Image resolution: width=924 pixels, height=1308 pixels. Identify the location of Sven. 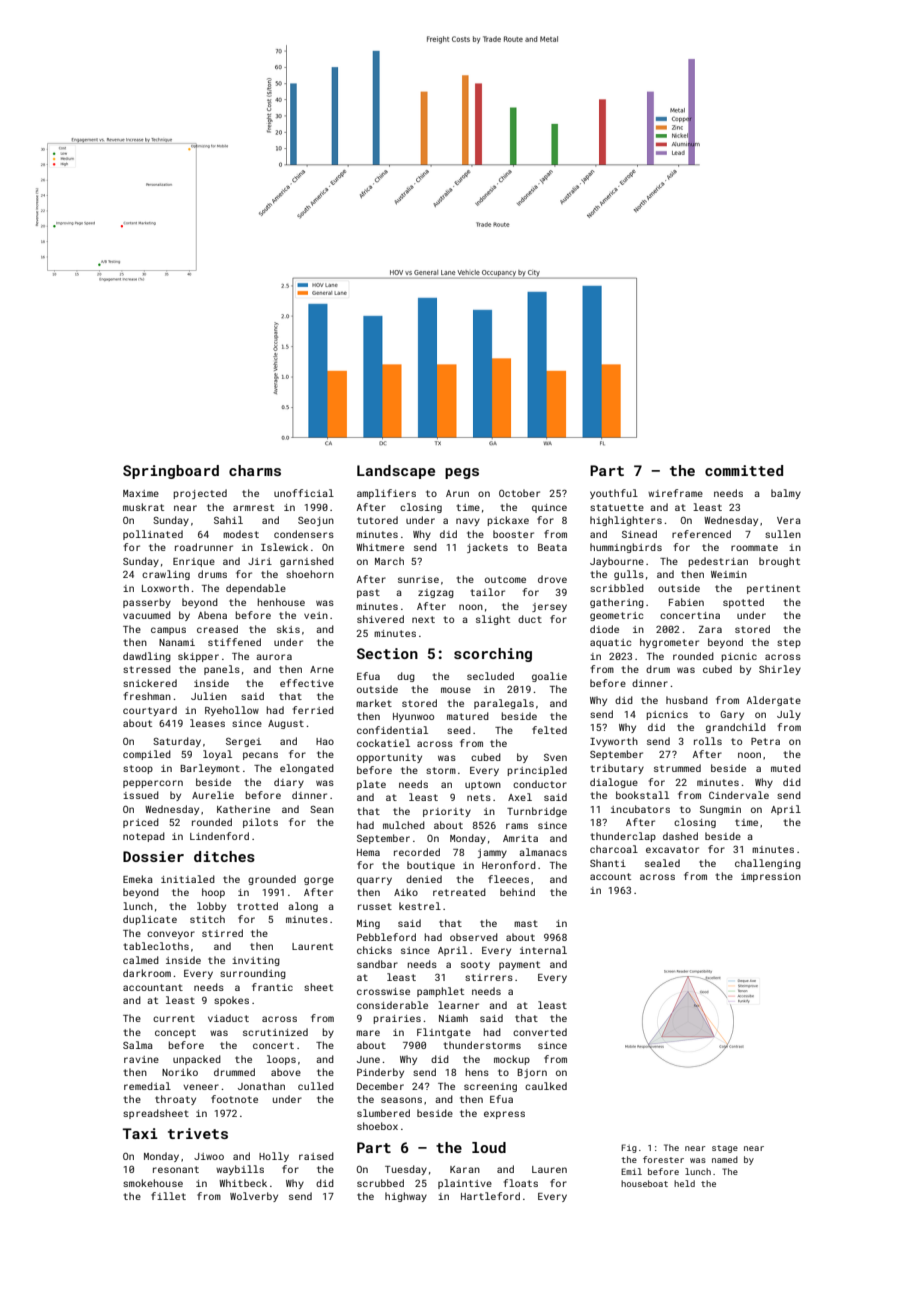
(555, 757).
